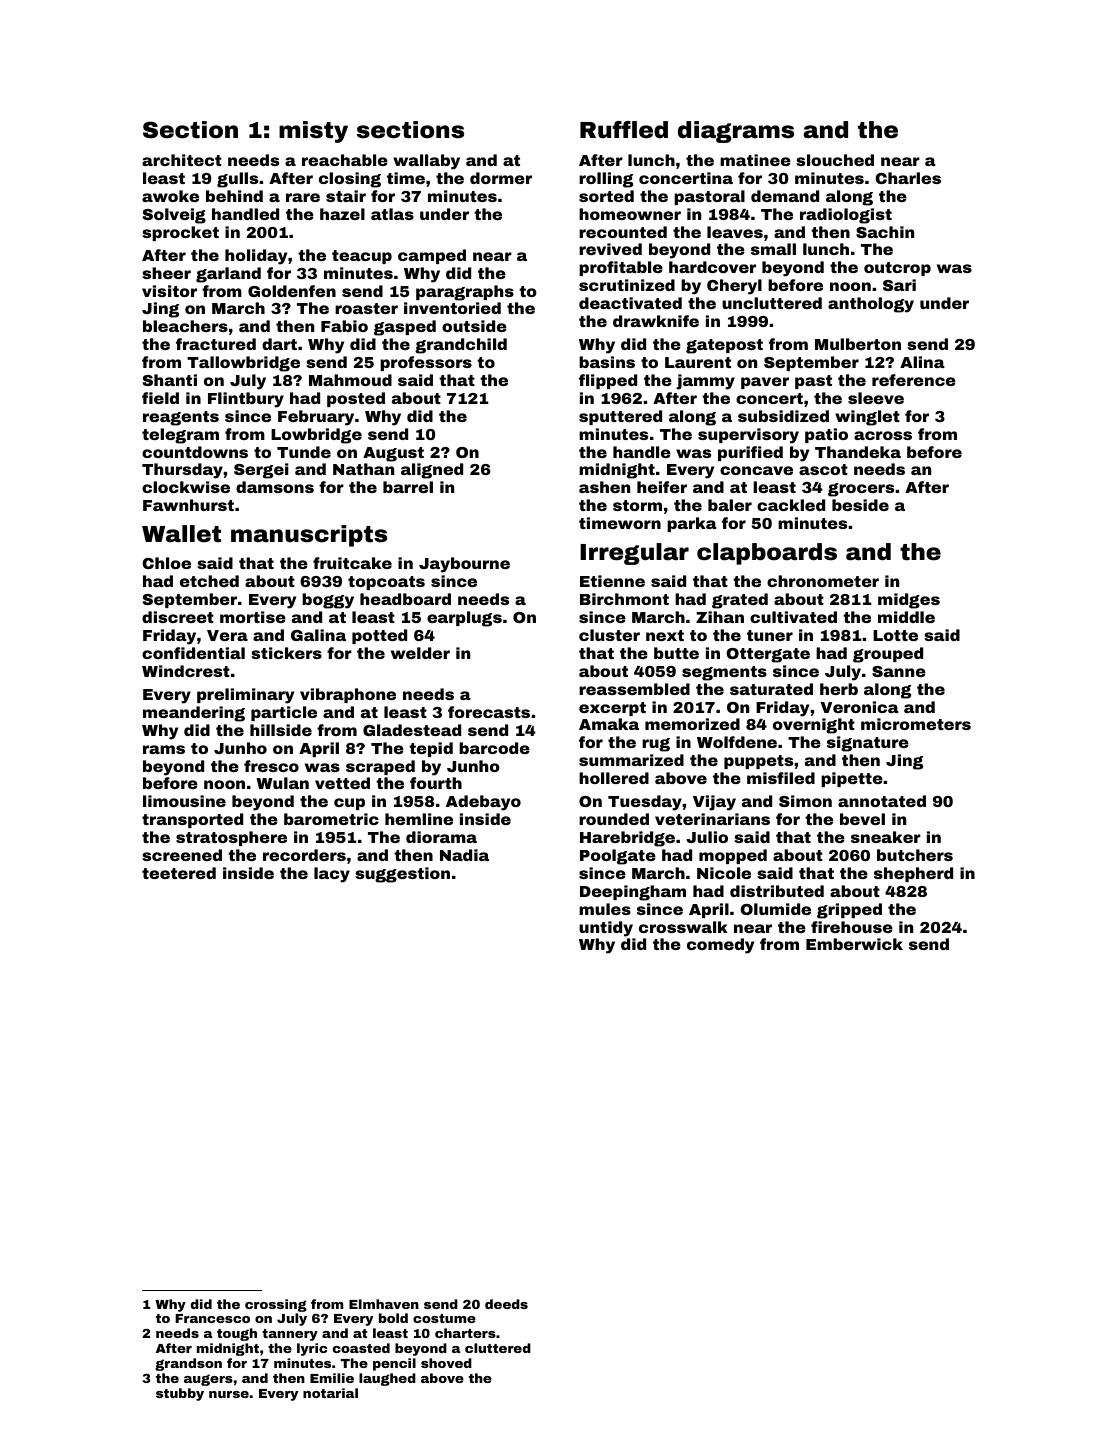 The image size is (1118, 1446). I want to click on shoved, so click(446, 1363).
